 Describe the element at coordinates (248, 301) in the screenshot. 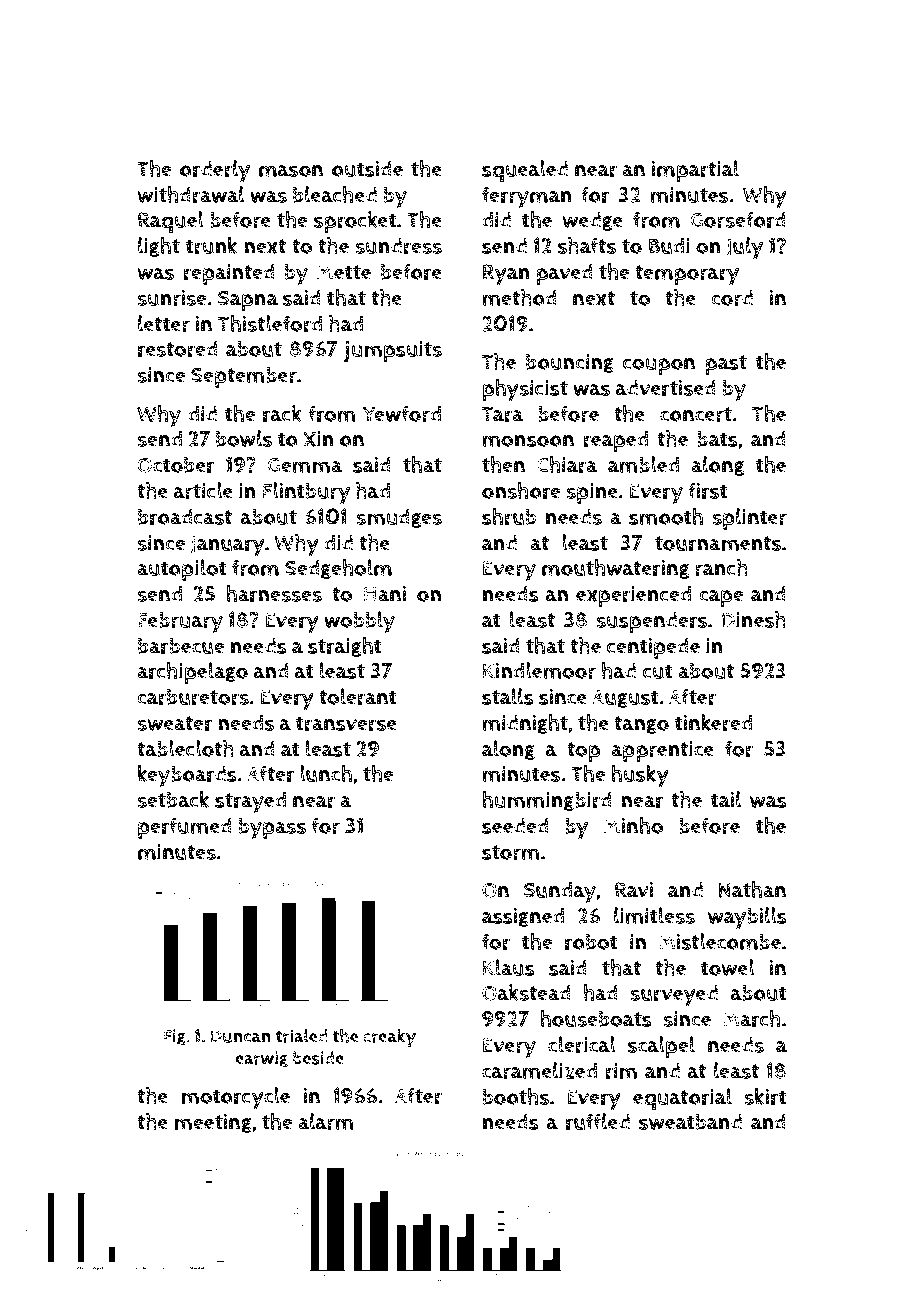

I see `Sapna` at that location.
